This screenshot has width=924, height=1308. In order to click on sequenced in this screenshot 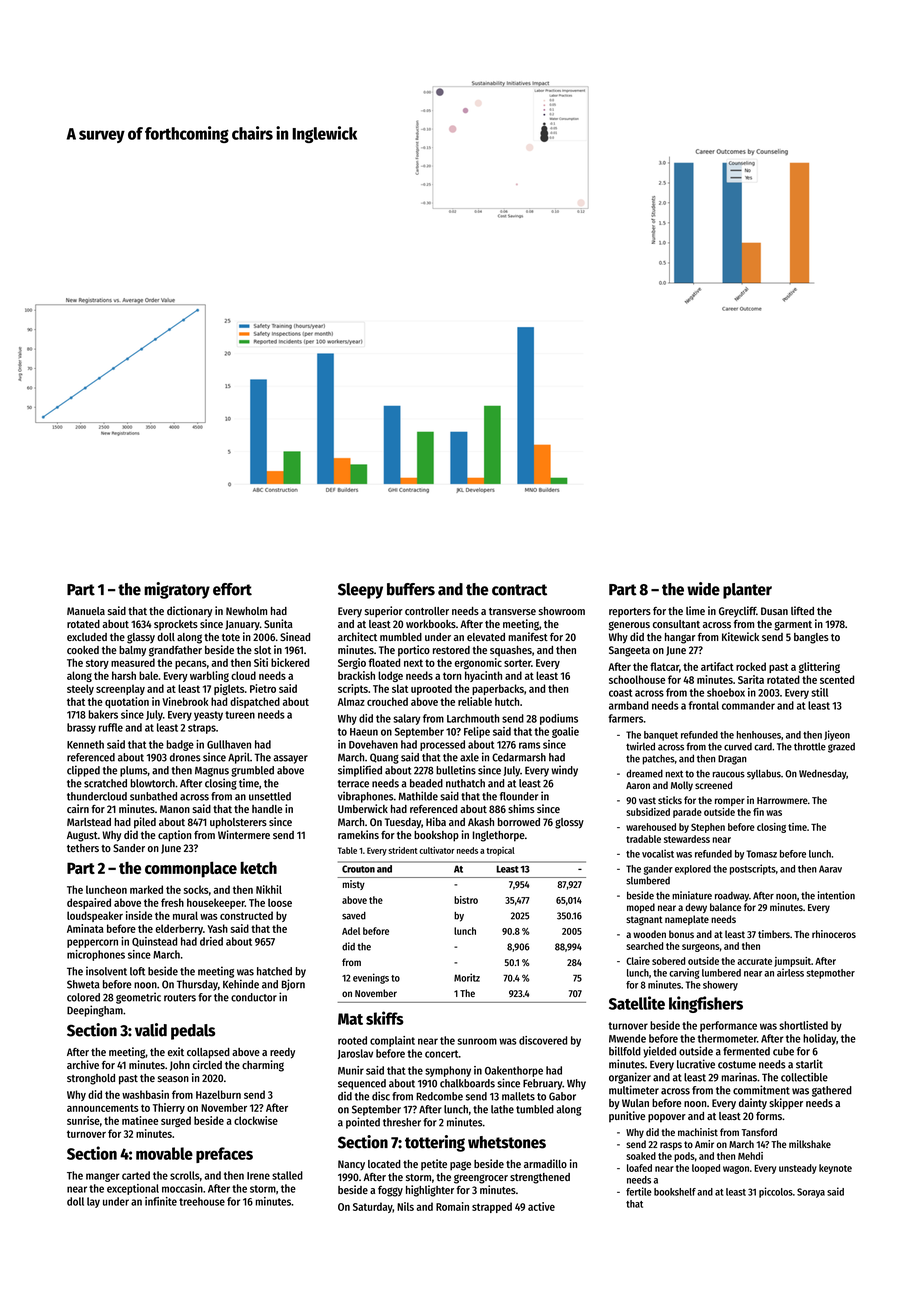, I will do `click(362, 1084)`.
